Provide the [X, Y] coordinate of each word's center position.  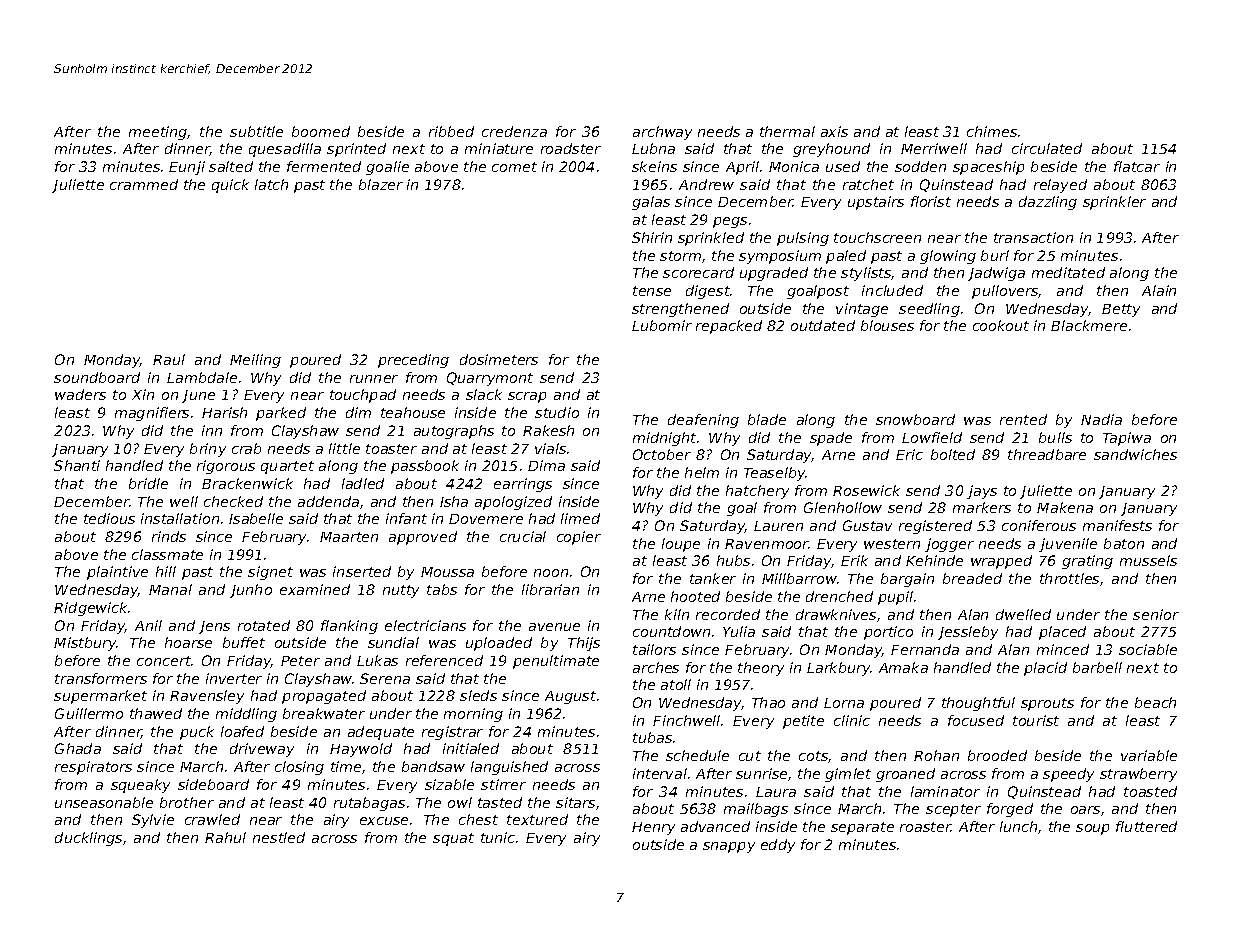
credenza [514, 131]
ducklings [88, 839]
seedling [929, 310]
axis [834, 131]
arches [656, 667]
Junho [251, 591]
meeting [158, 133]
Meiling [255, 361]
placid [1045, 669]
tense [652, 291]
